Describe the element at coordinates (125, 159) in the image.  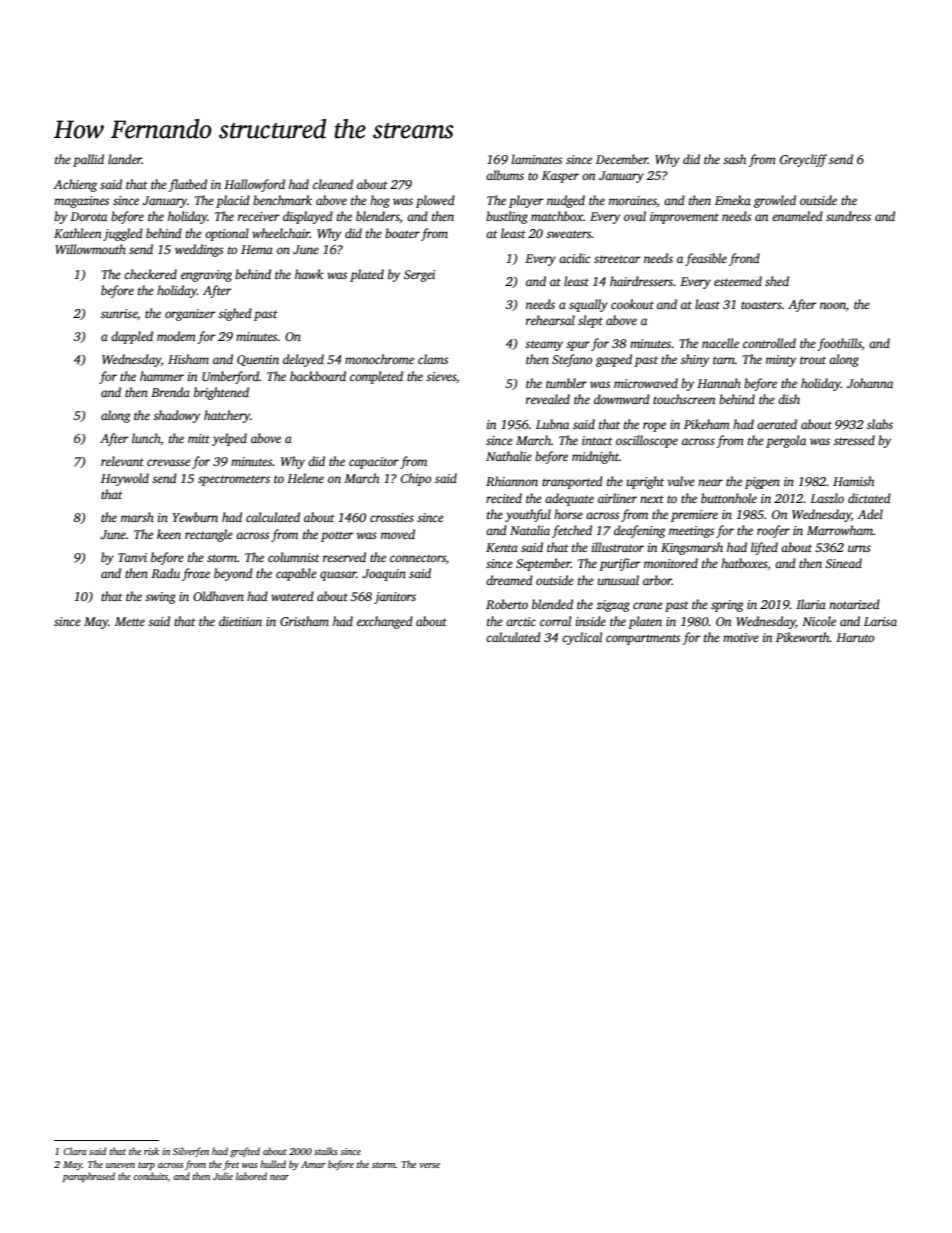
I see `lander` at that location.
